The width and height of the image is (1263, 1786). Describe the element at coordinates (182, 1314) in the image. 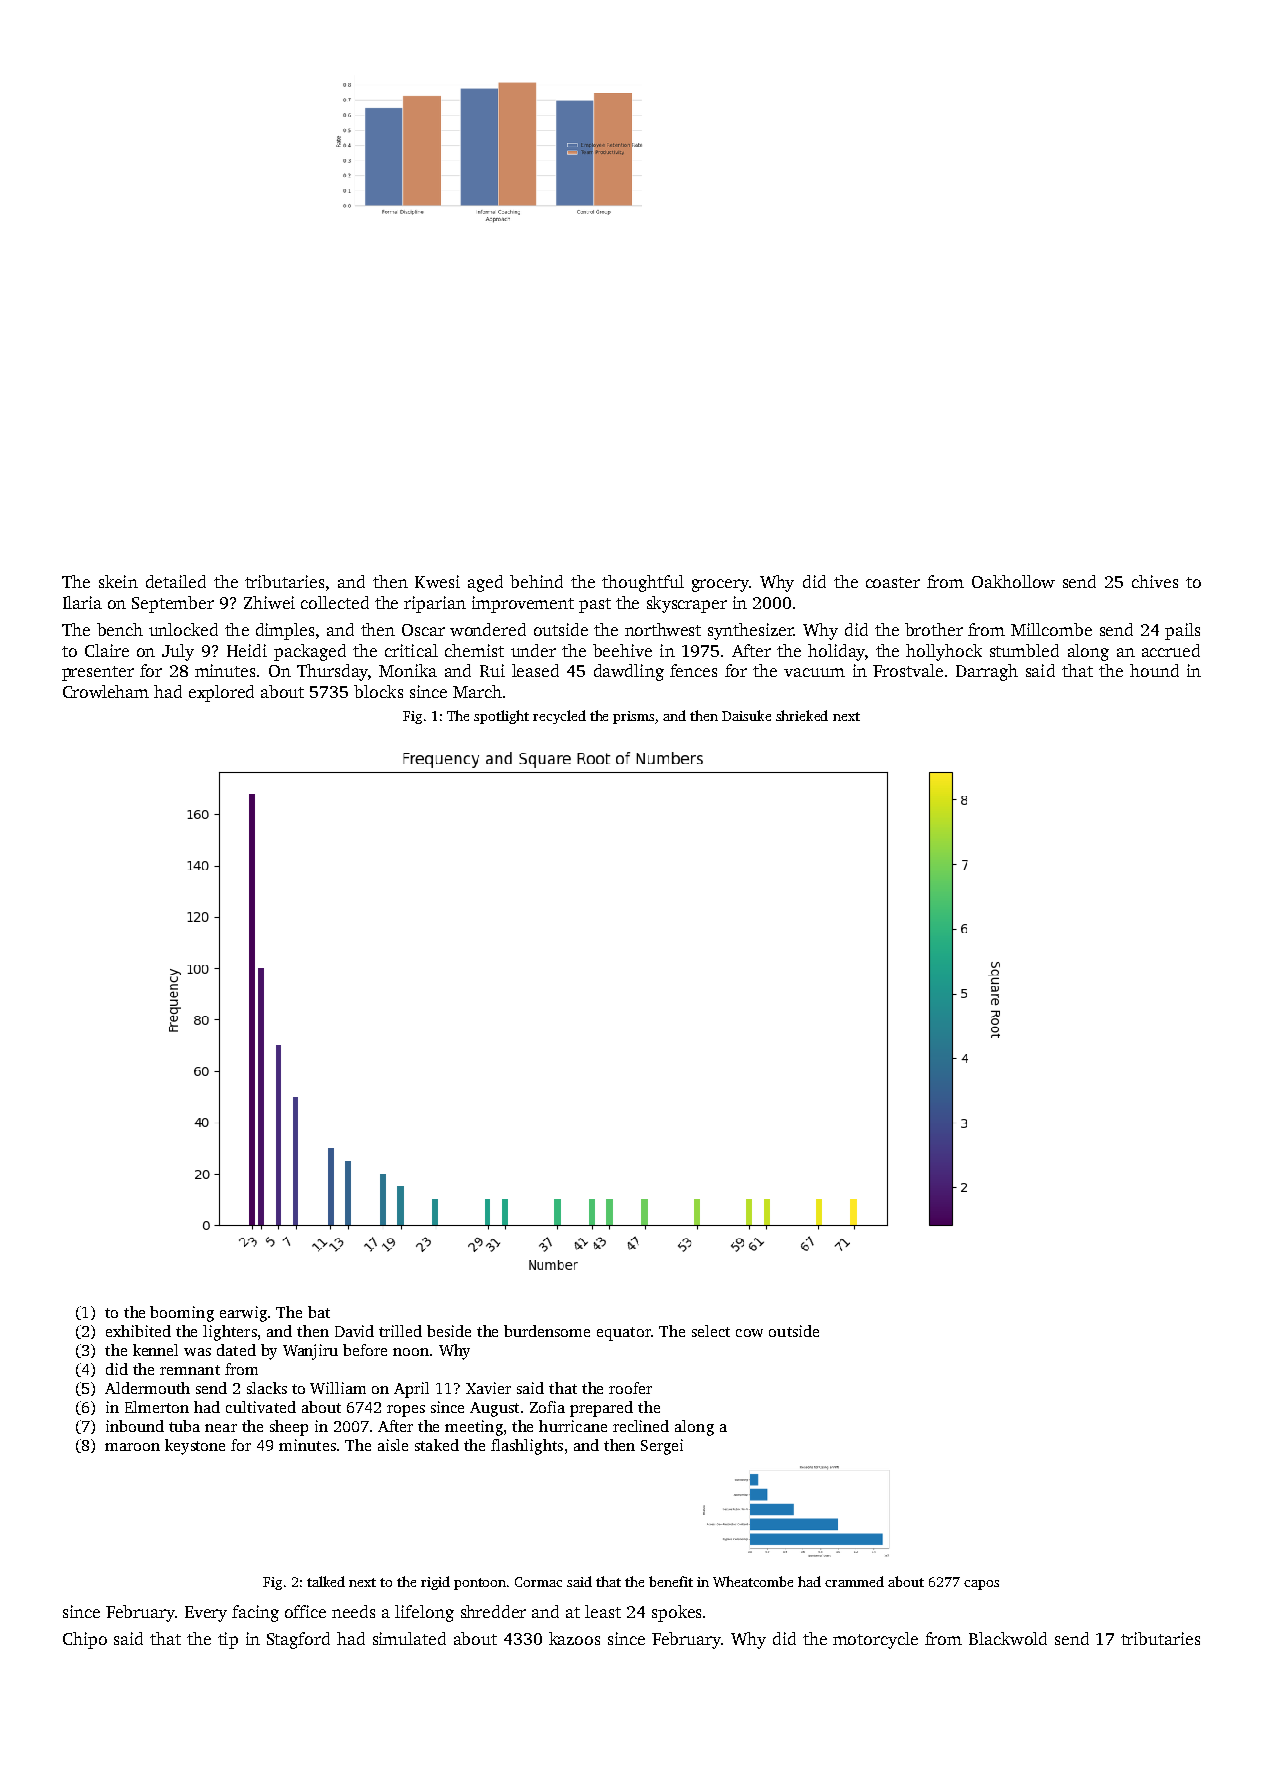

I see `booming` at that location.
